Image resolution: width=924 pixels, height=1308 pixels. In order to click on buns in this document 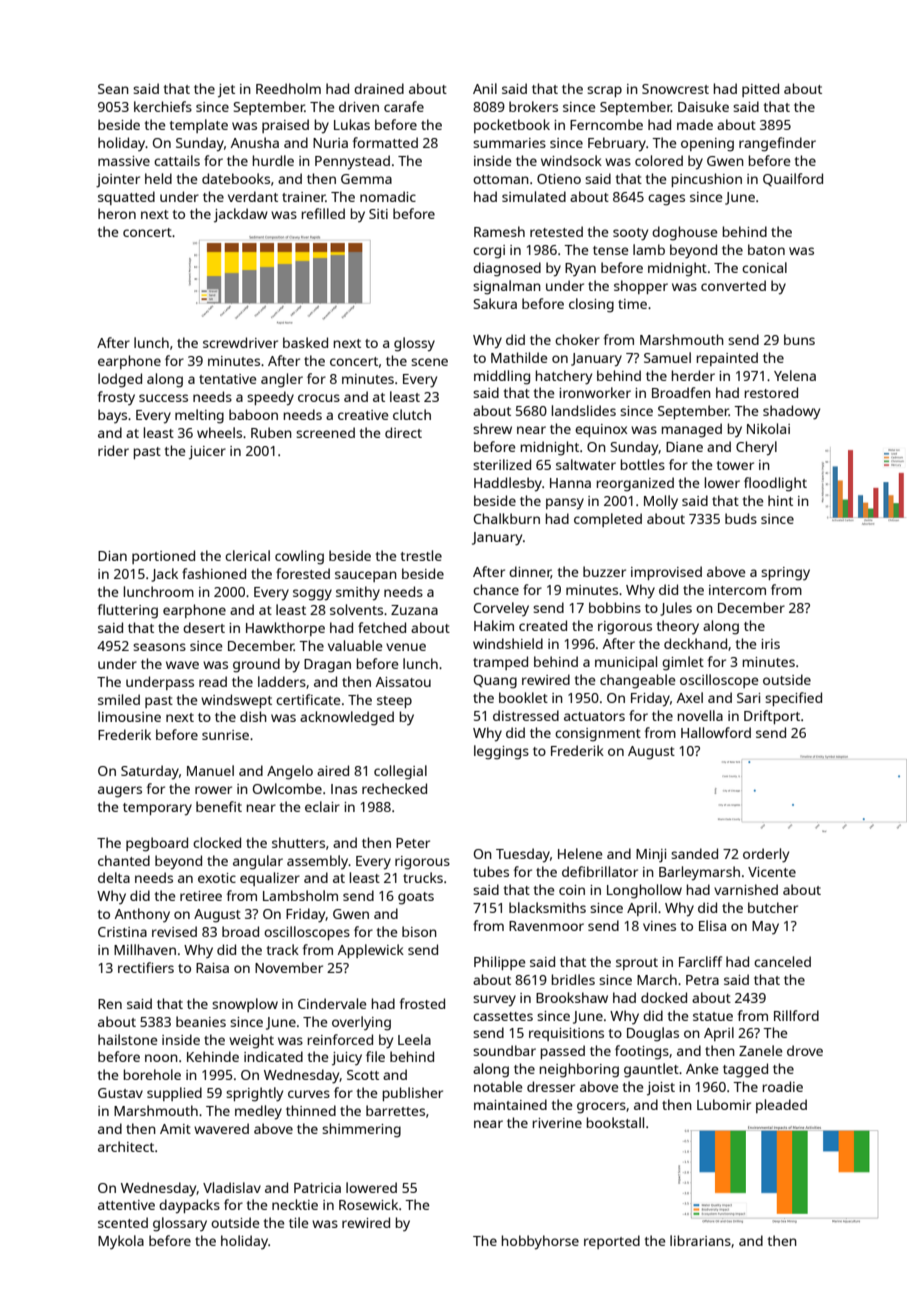, I will do `click(799, 339)`.
